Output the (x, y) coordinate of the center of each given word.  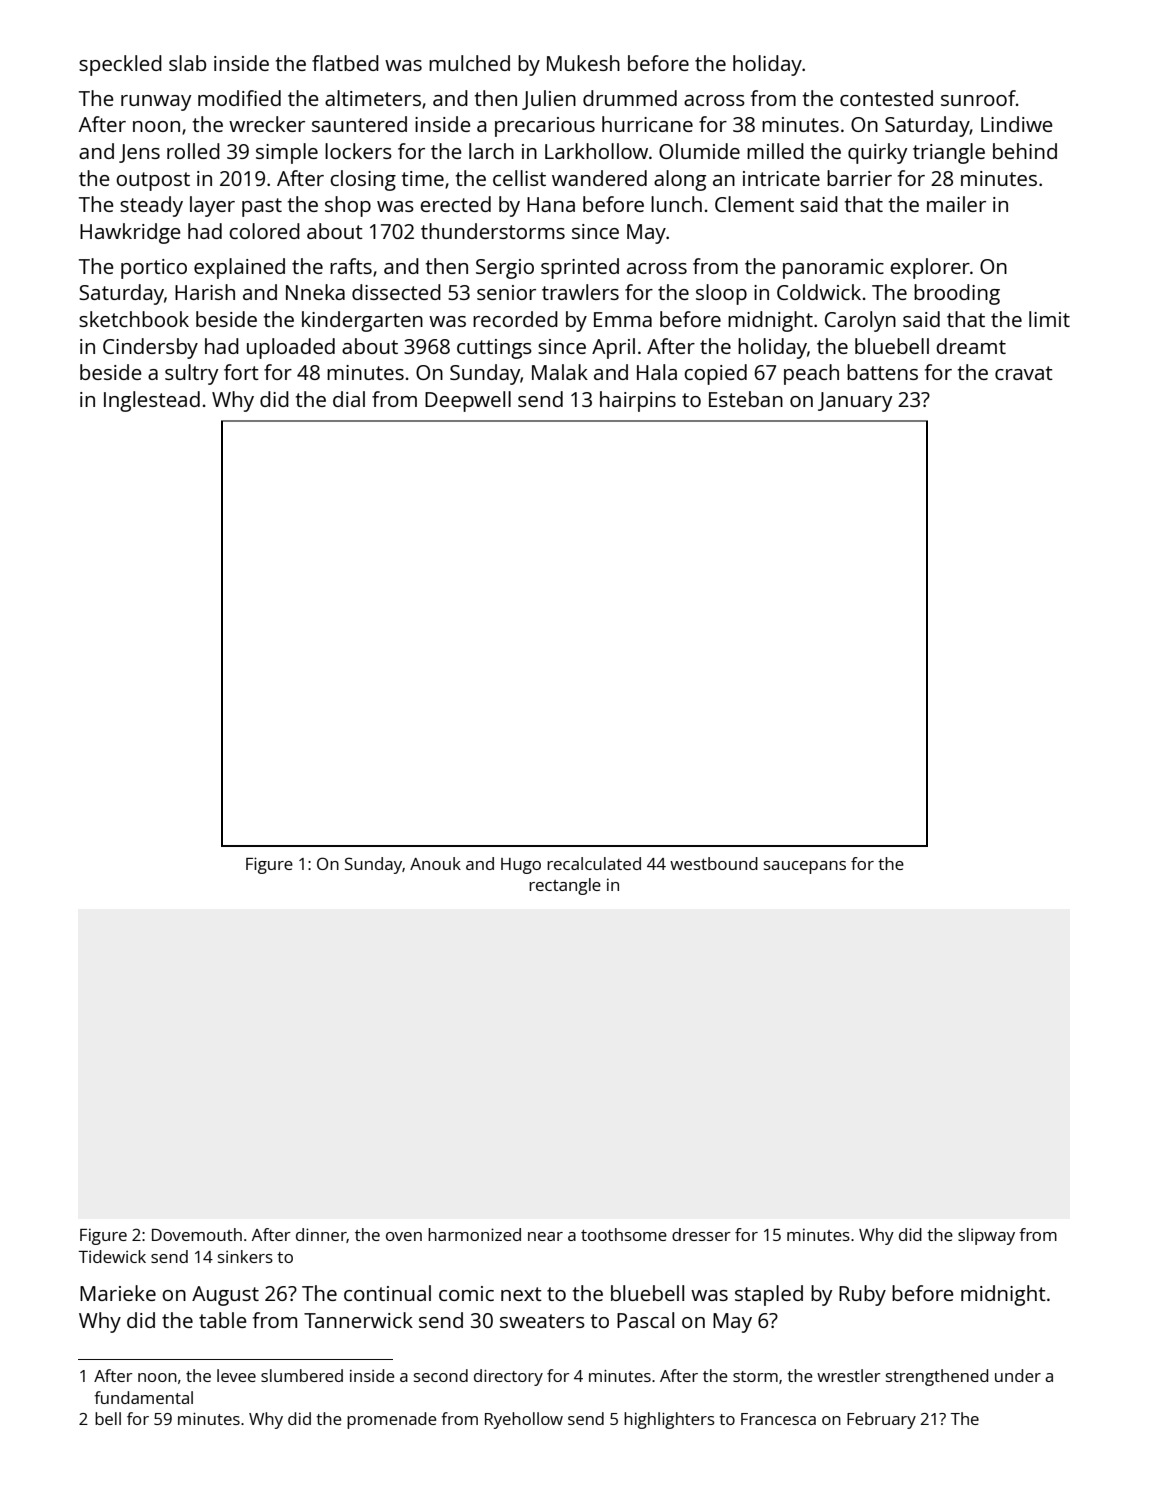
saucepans (805, 867)
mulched (469, 63)
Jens (139, 153)
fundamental (143, 1397)
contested (886, 98)
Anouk (435, 863)
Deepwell (468, 401)
